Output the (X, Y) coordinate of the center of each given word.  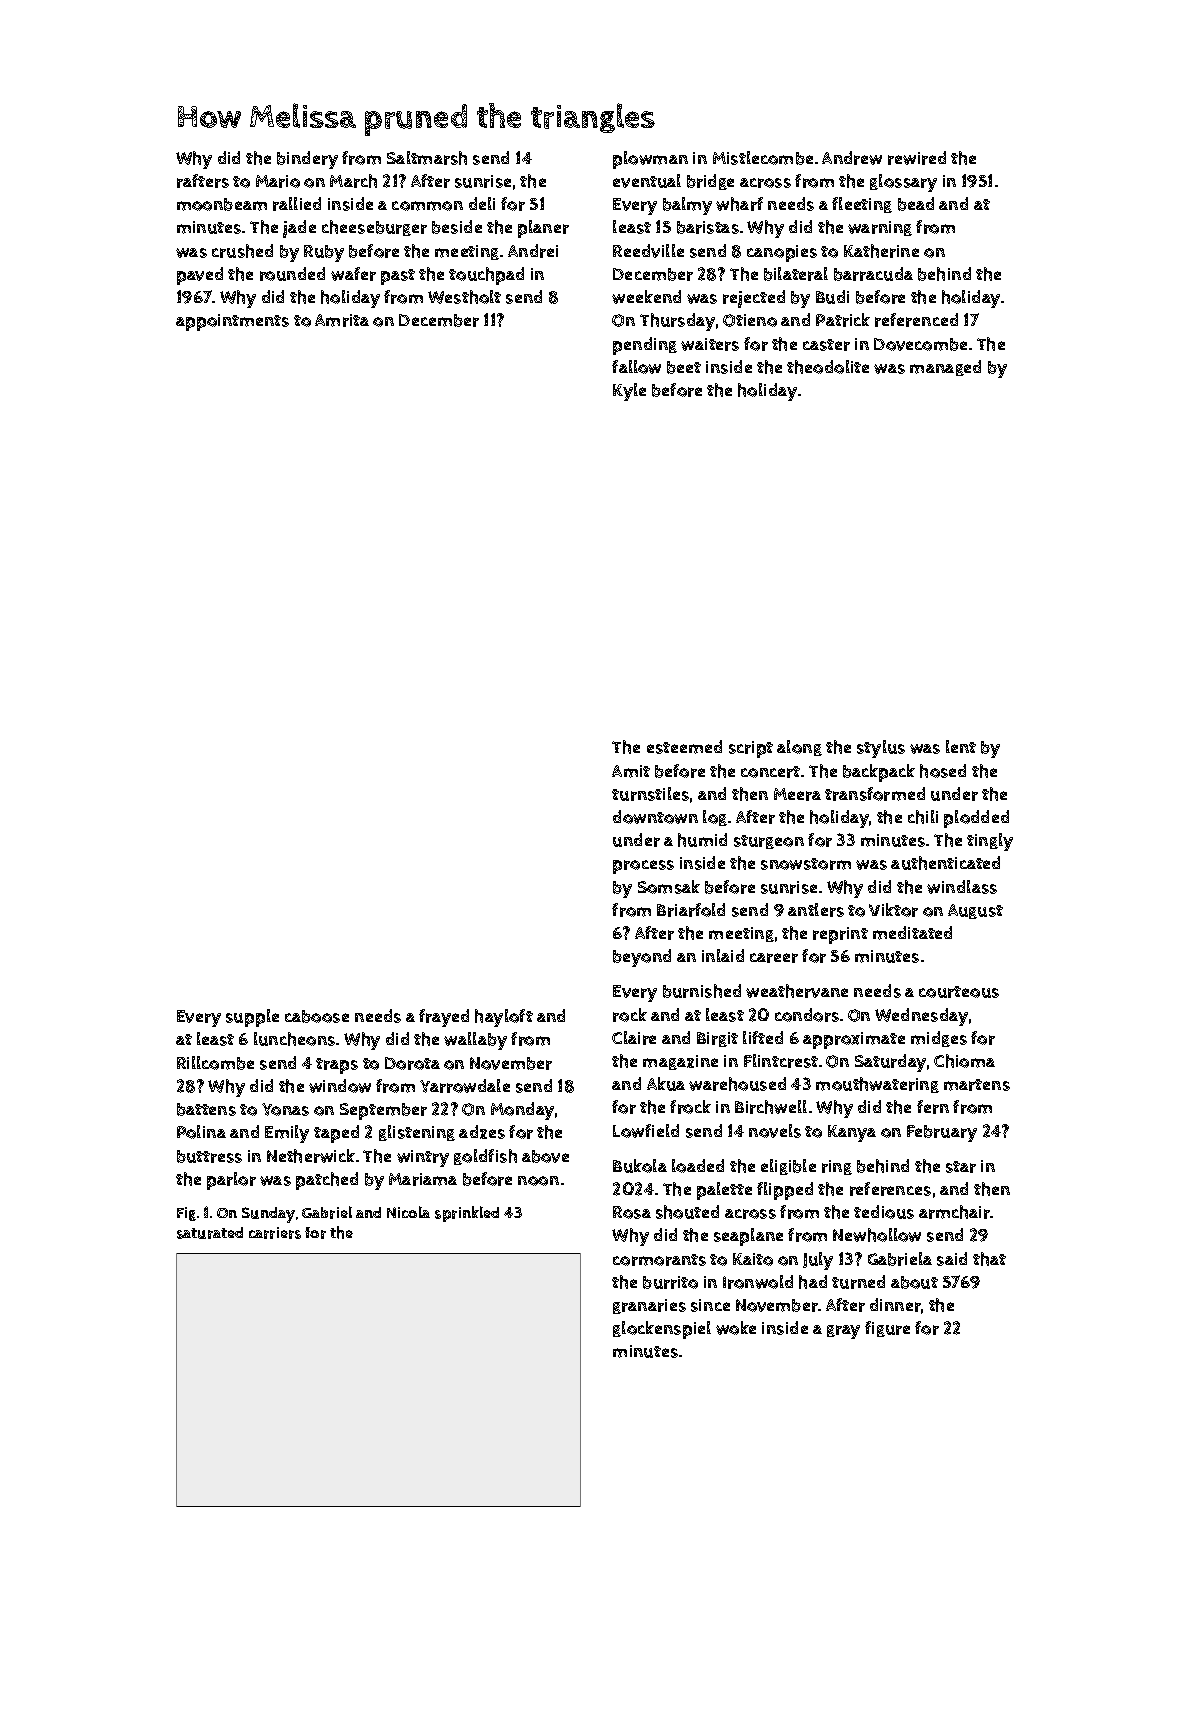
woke (736, 1328)
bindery (307, 160)
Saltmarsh (427, 158)
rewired (917, 158)
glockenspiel (662, 1330)
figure (887, 1329)
